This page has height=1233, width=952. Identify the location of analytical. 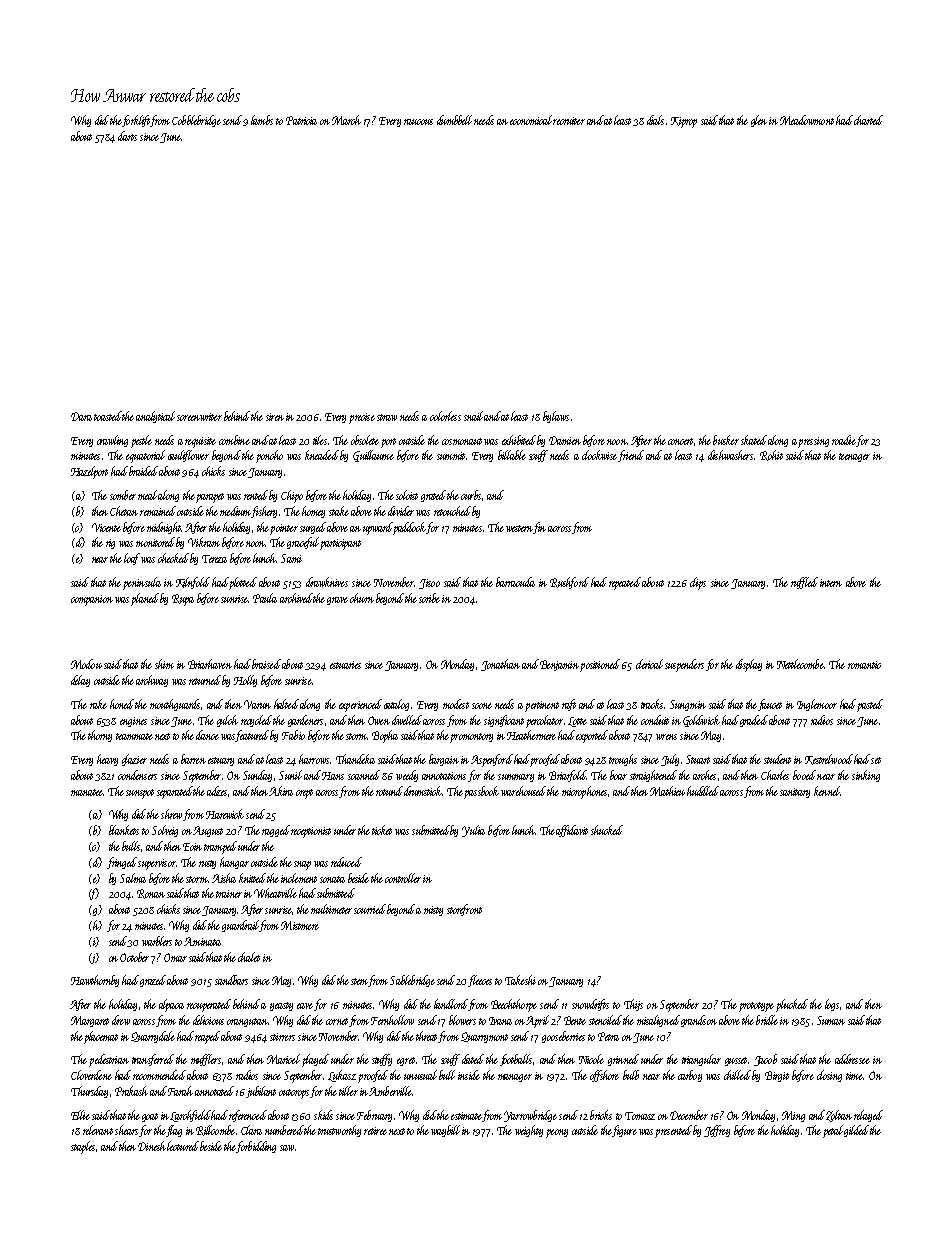
(155, 417).
